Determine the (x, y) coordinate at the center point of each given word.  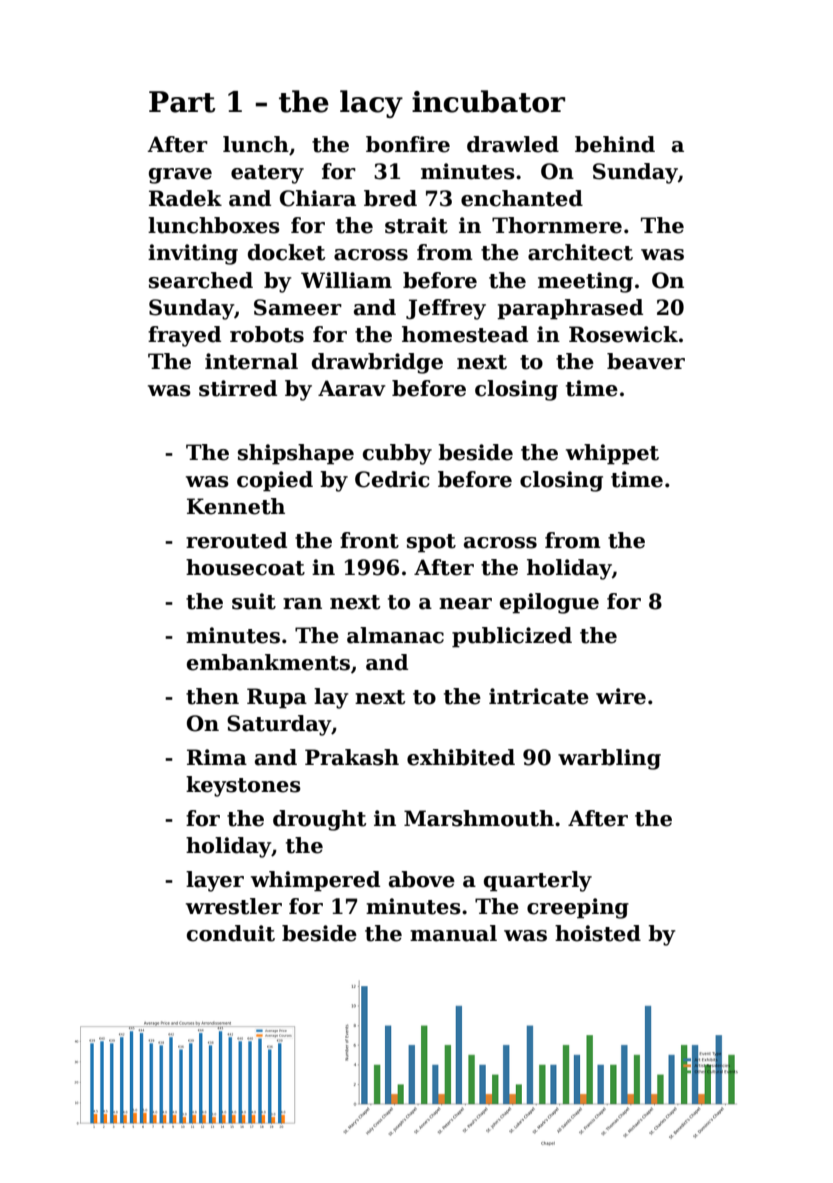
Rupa (277, 698)
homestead (465, 334)
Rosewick (623, 334)
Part (182, 102)
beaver (646, 361)
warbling (609, 759)
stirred (238, 388)
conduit (231, 933)
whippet (612, 454)
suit (254, 601)
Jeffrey (446, 309)
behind (615, 144)
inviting (193, 254)
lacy (371, 104)
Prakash (352, 757)
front (369, 540)
